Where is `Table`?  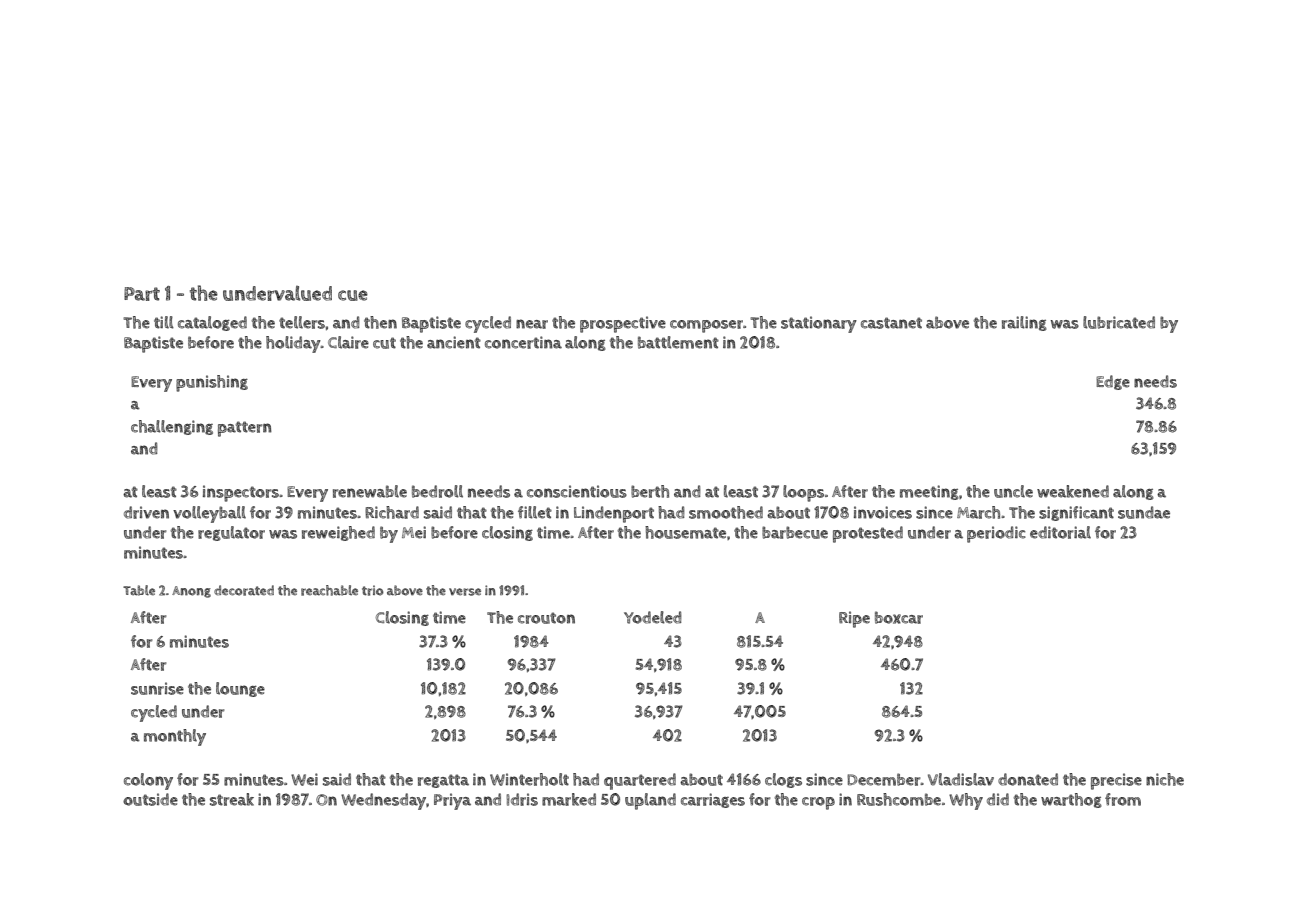 Table is located at coordinates (139, 590).
